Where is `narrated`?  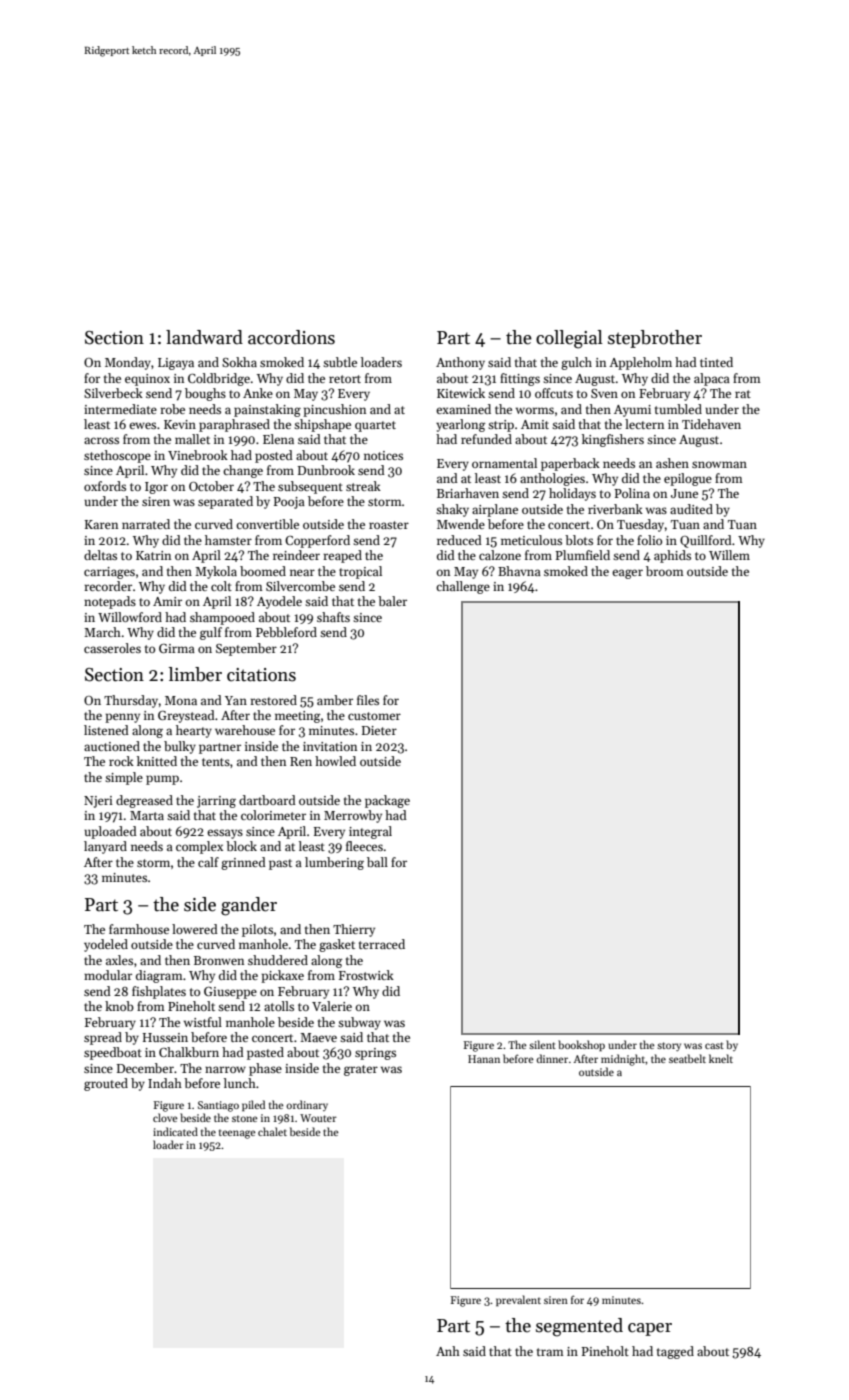 narrated is located at coordinates (146, 524).
